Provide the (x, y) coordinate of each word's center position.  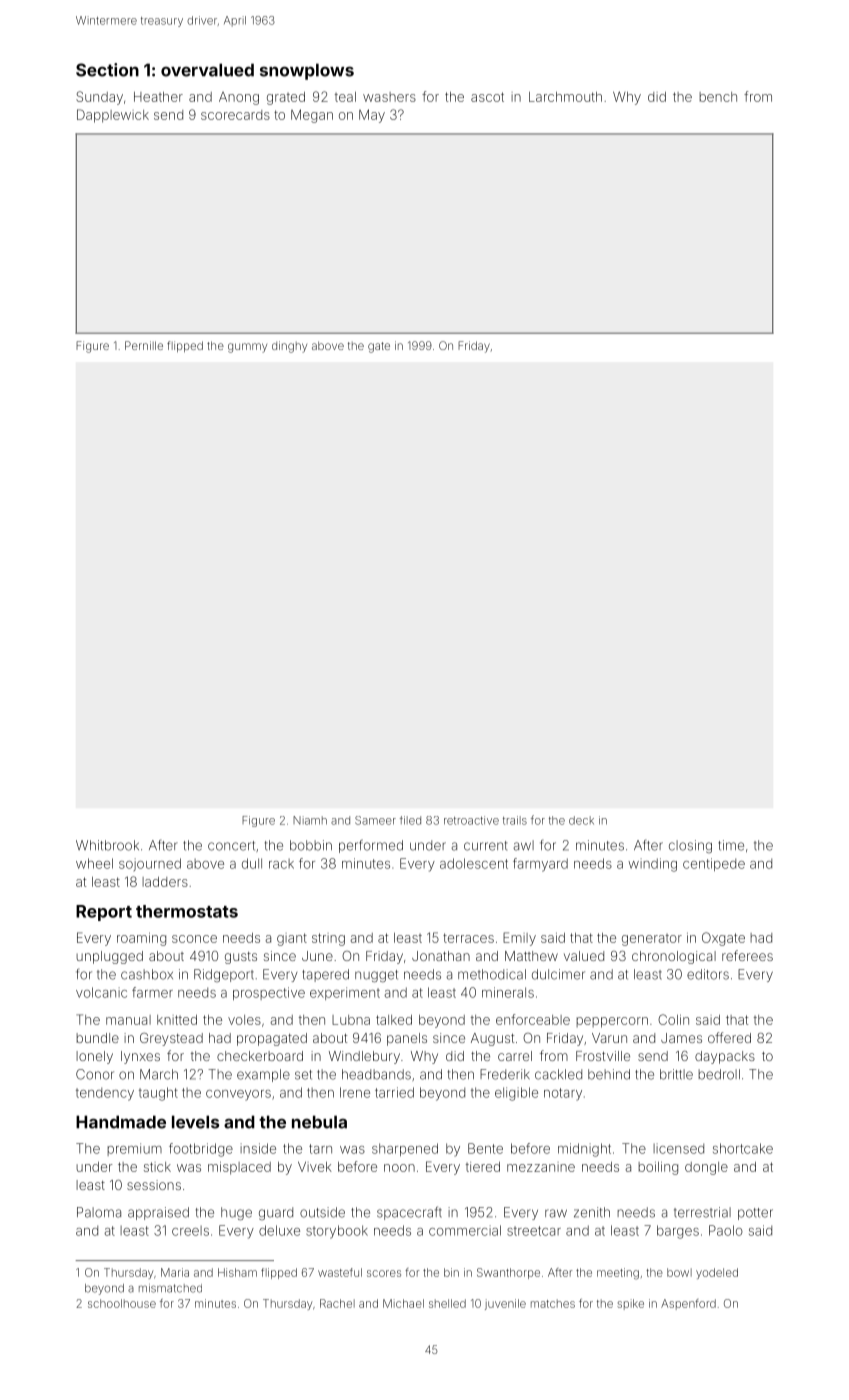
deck (581, 820)
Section (107, 70)
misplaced (239, 1168)
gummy (247, 348)
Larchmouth (565, 97)
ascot (487, 97)
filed (410, 820)
